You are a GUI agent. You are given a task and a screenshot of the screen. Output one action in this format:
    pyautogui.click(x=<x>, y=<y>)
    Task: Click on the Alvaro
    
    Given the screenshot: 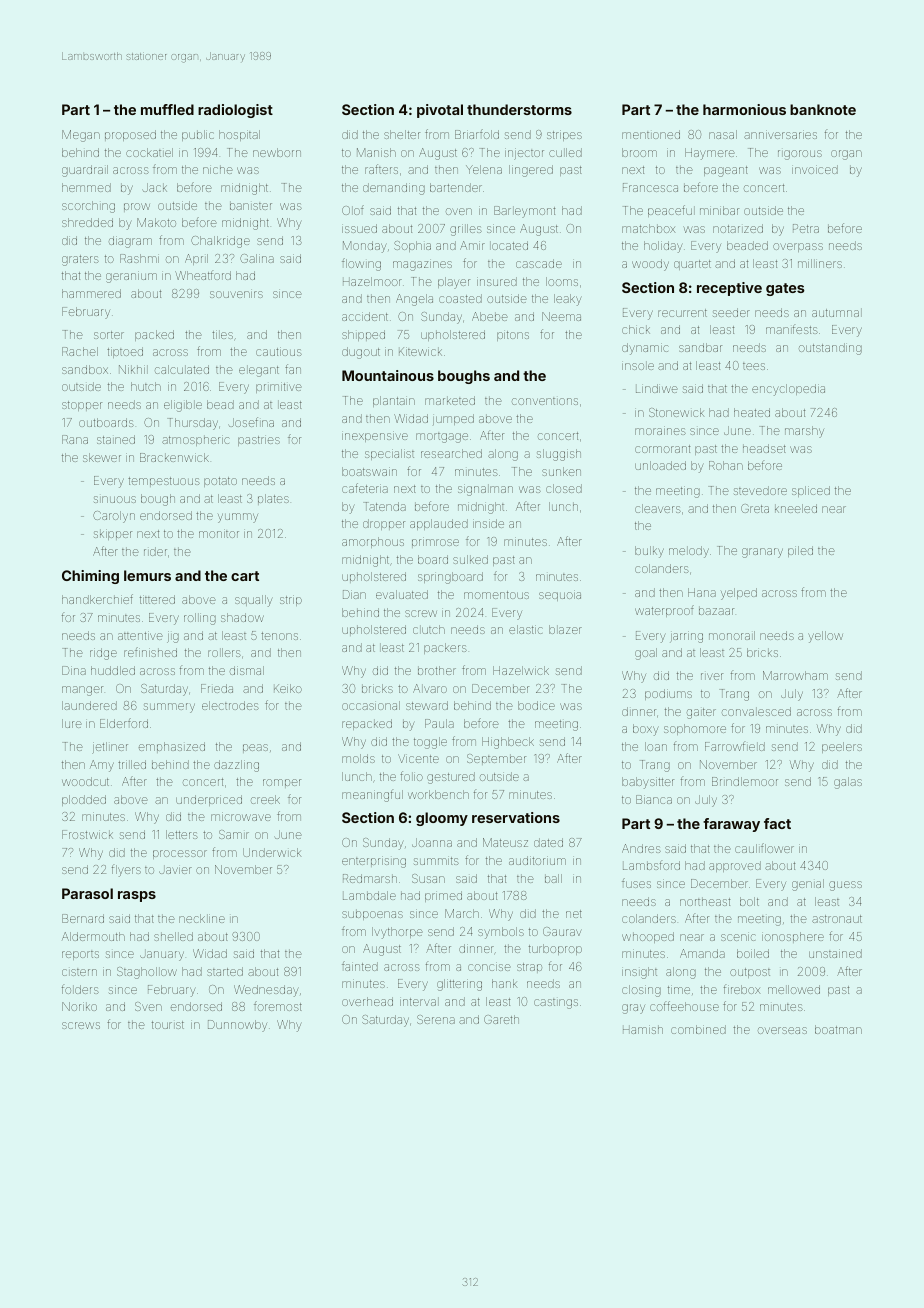 What is the action you would take?
    pyautogui.click(x=430, y=688)
